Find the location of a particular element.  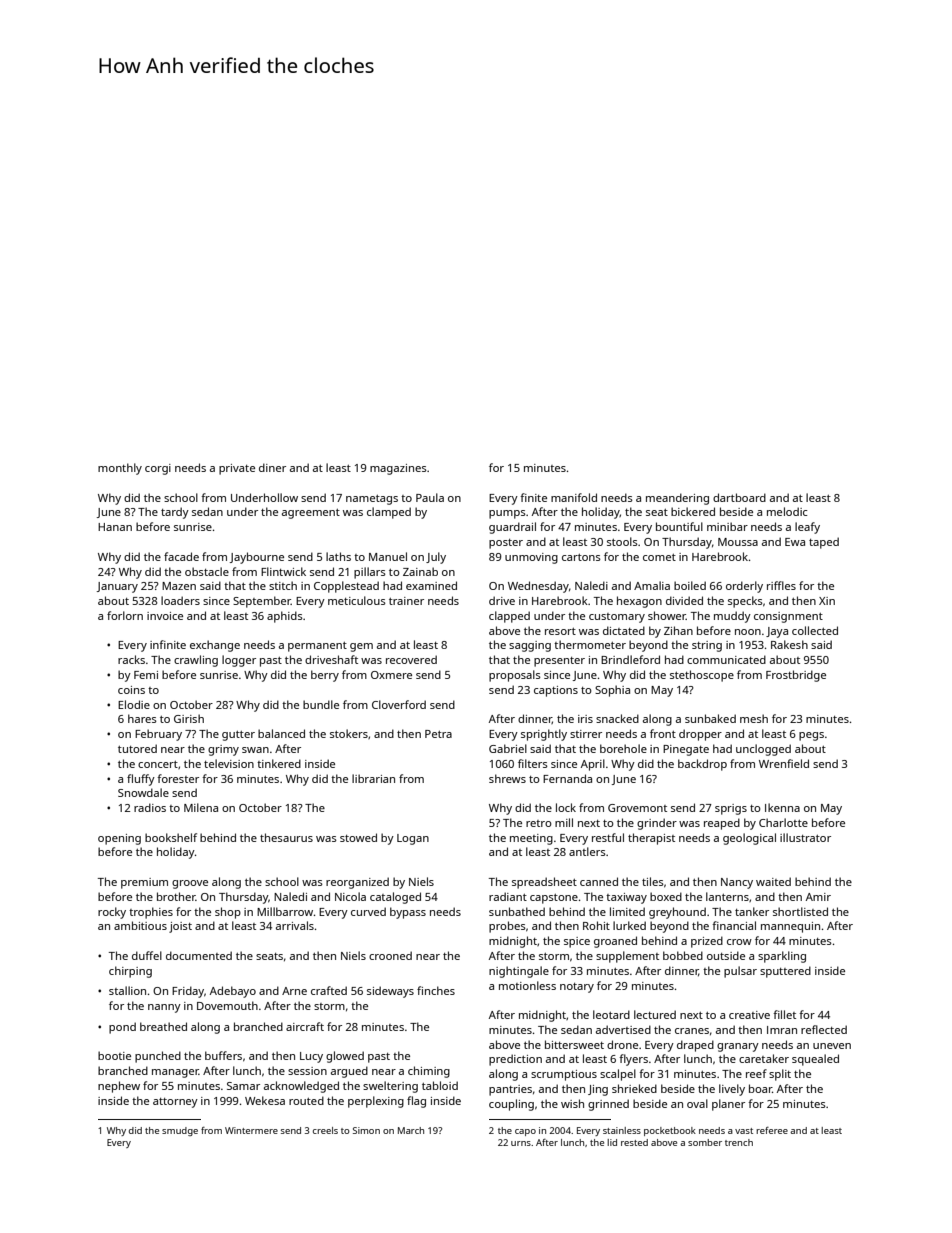

argued is located at coordinates (349, 1072).
